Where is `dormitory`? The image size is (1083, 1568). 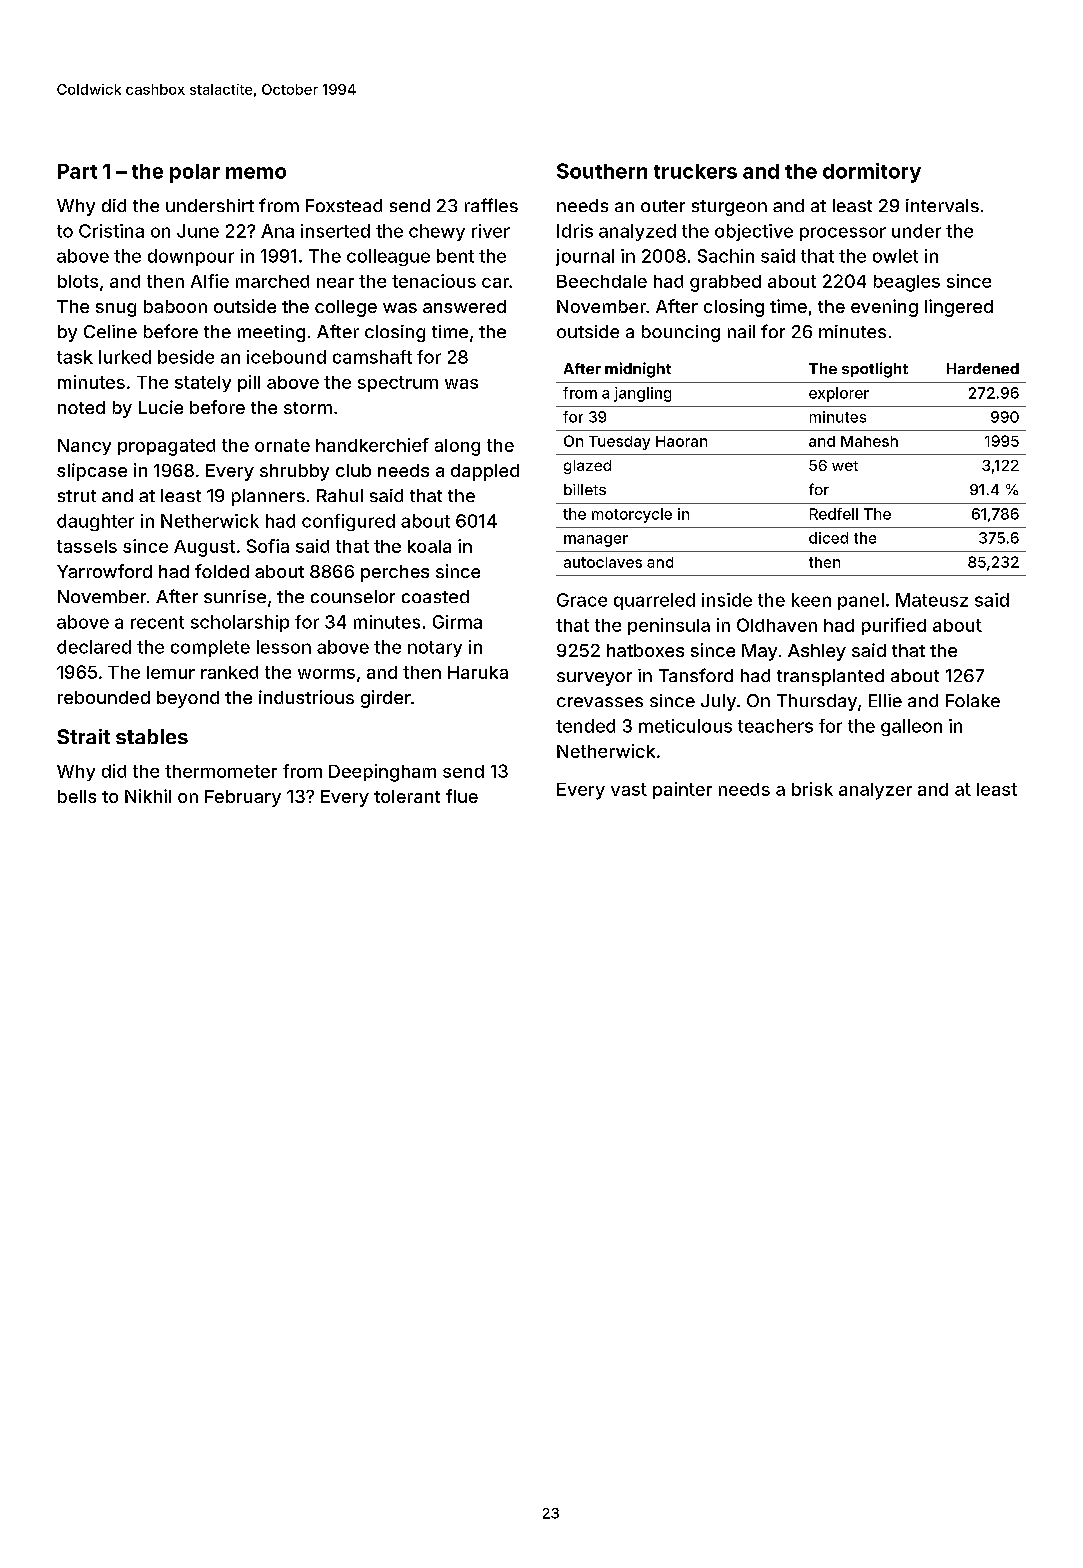
dormitory is located at coordinates (872, 173).
